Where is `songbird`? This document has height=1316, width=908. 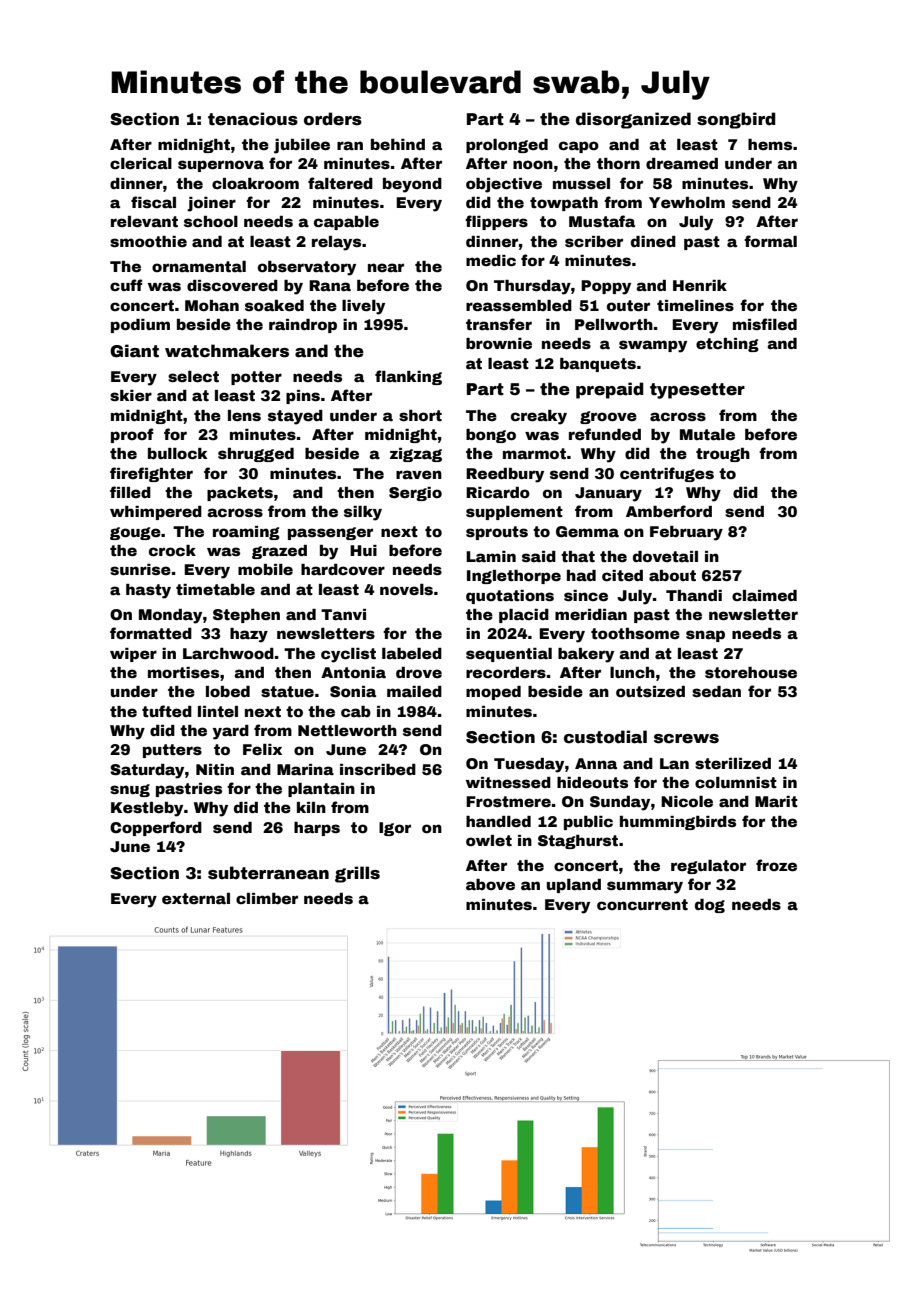
songbird is located at coordinates (736, 120).
